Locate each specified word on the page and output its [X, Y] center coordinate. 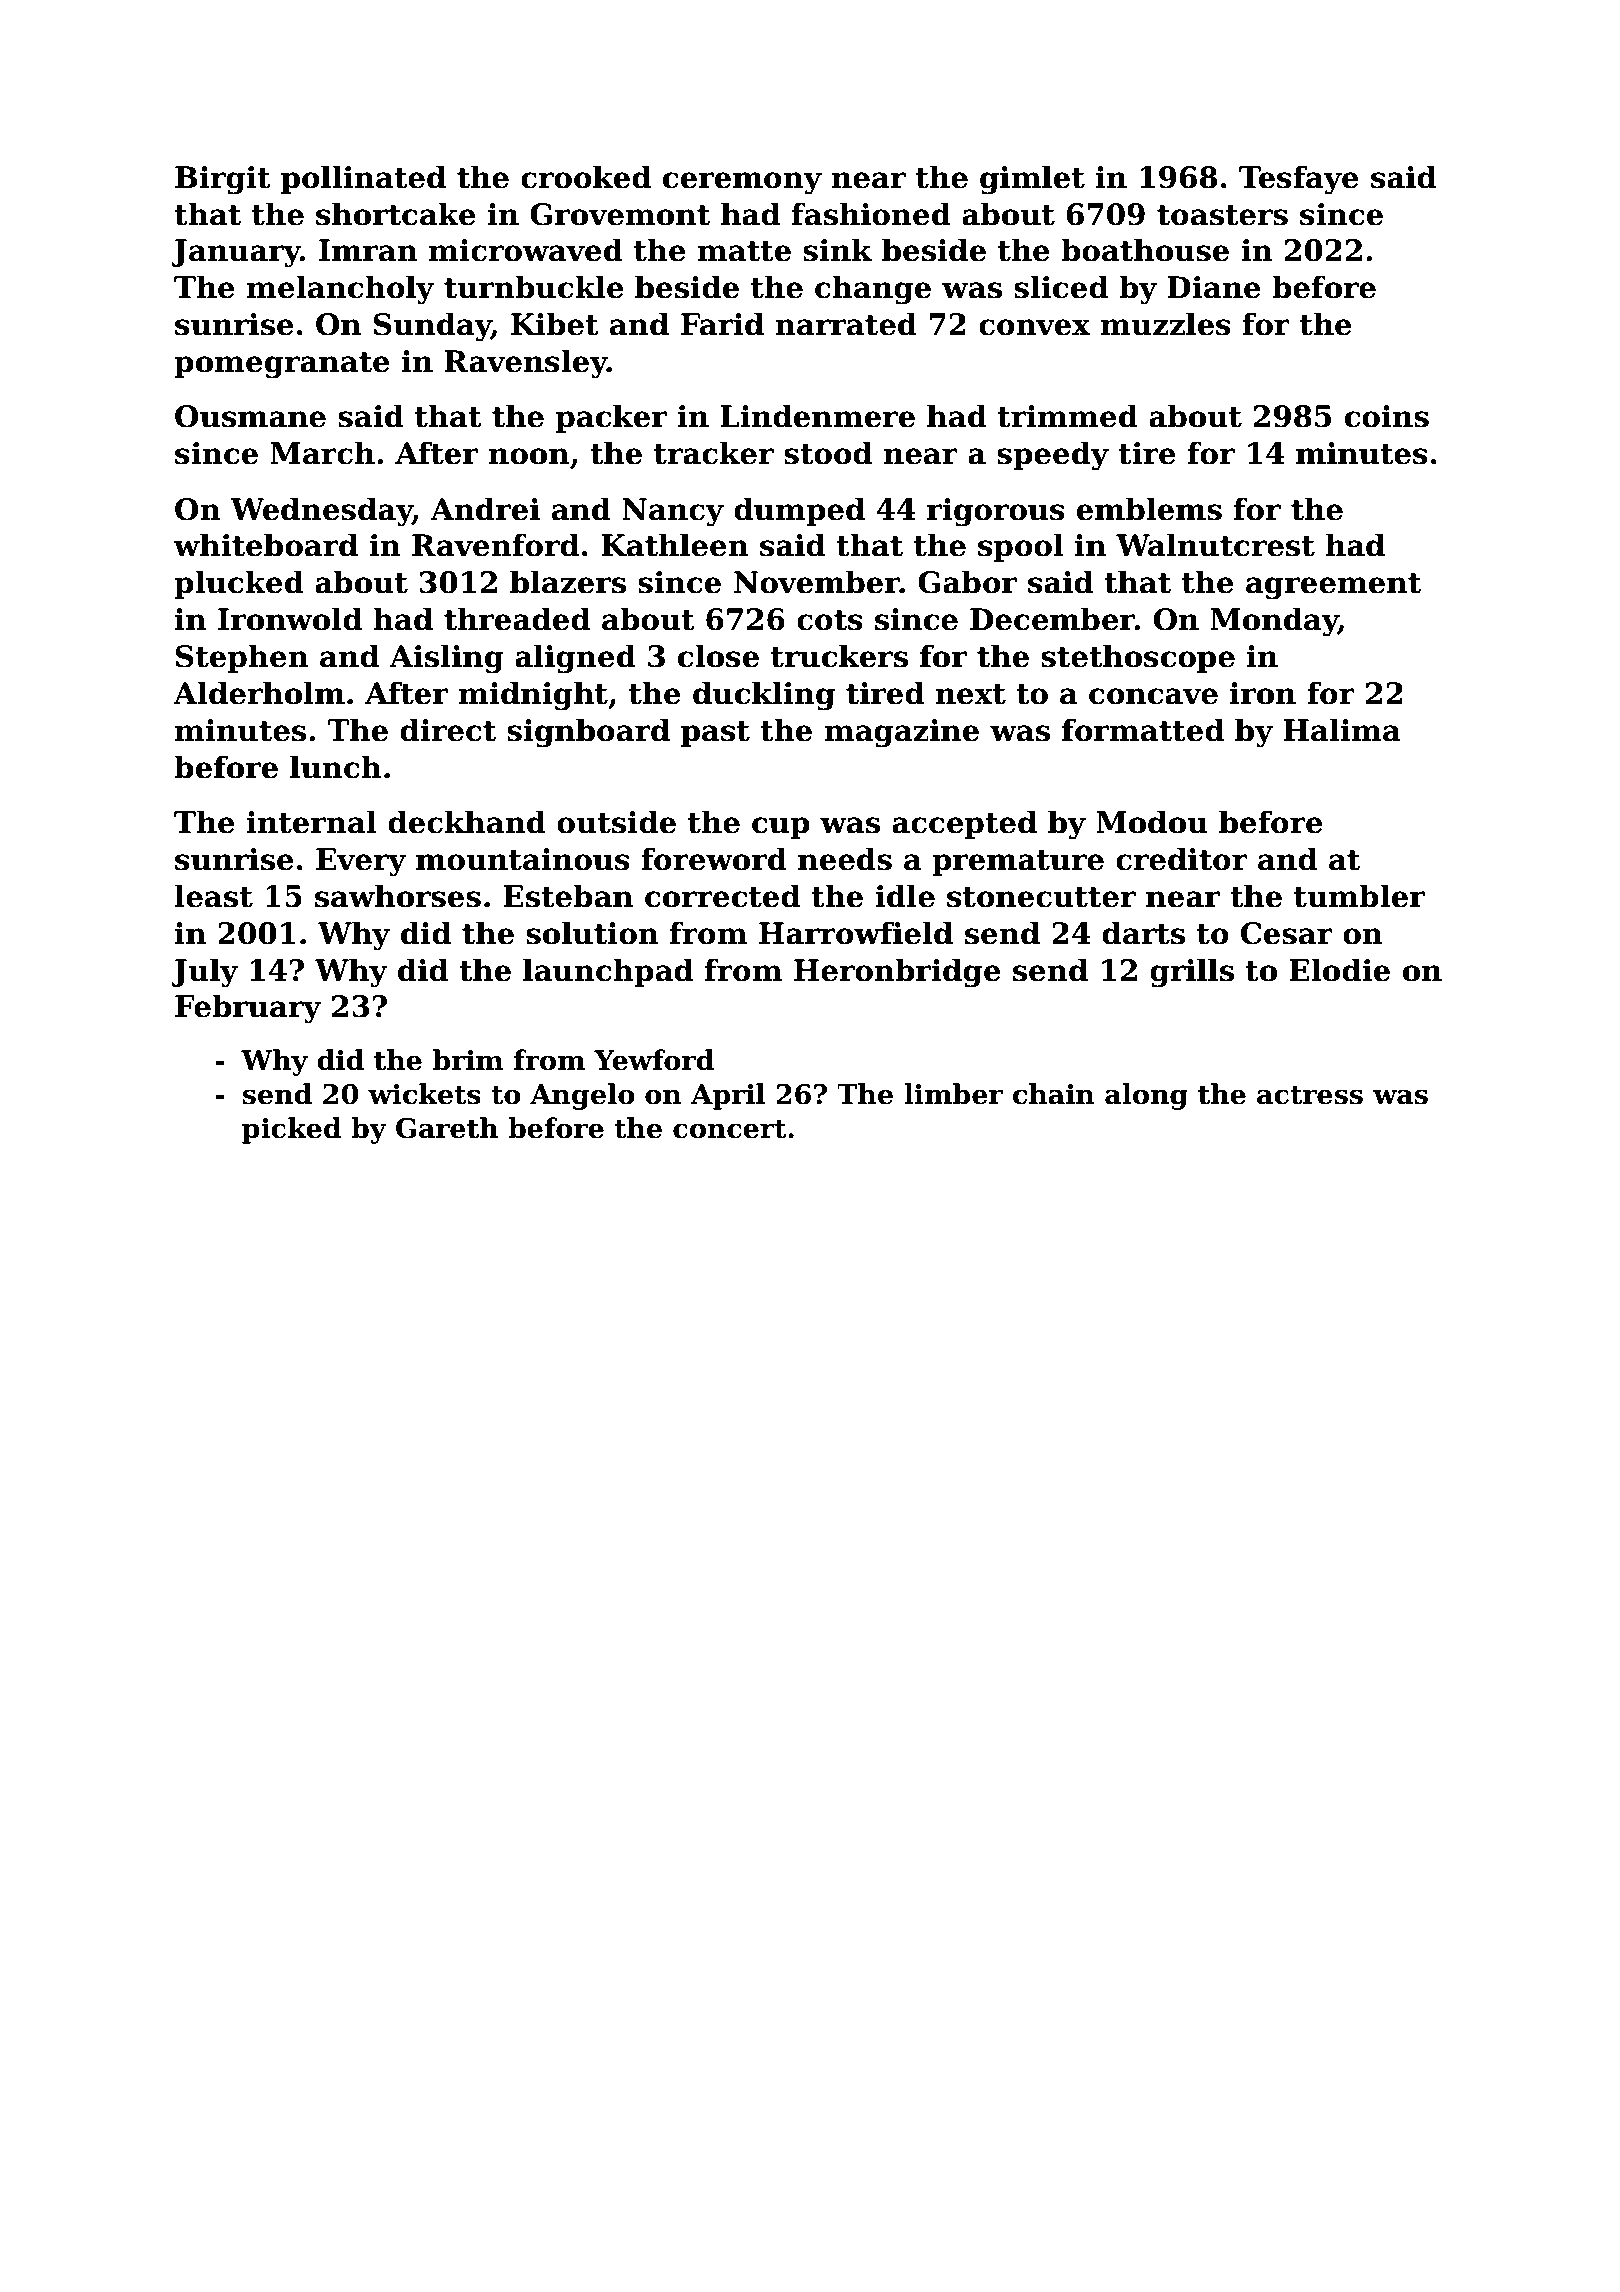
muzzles [1166, 324]
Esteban [568, 896]
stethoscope [1138, 658]
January [236, 253]
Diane [1214, 287]
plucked [239, 584]
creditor [1182, 859]
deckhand [467, 822]
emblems [1149, 509]
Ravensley [525, 364]
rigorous [996, 512]
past [715, 734]
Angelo [582, 1096]
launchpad [608, 972]
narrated [846, 324]
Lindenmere [817, 416]
